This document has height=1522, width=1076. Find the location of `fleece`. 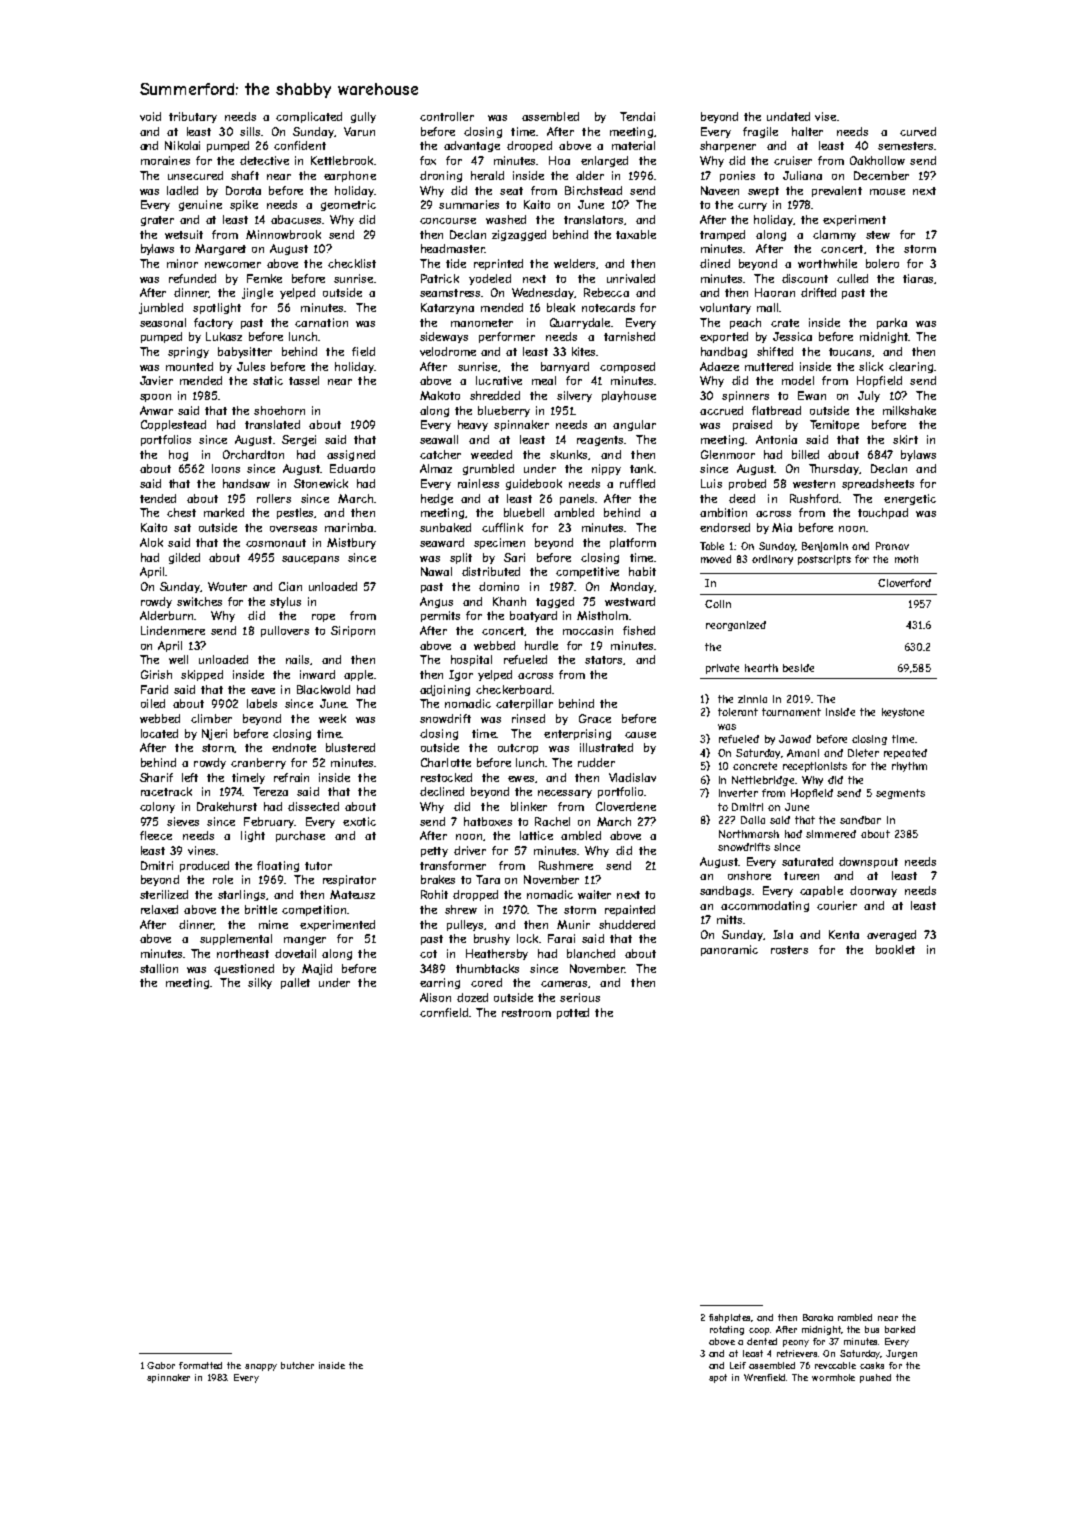

fleece is located at coordinates (156, 835).
